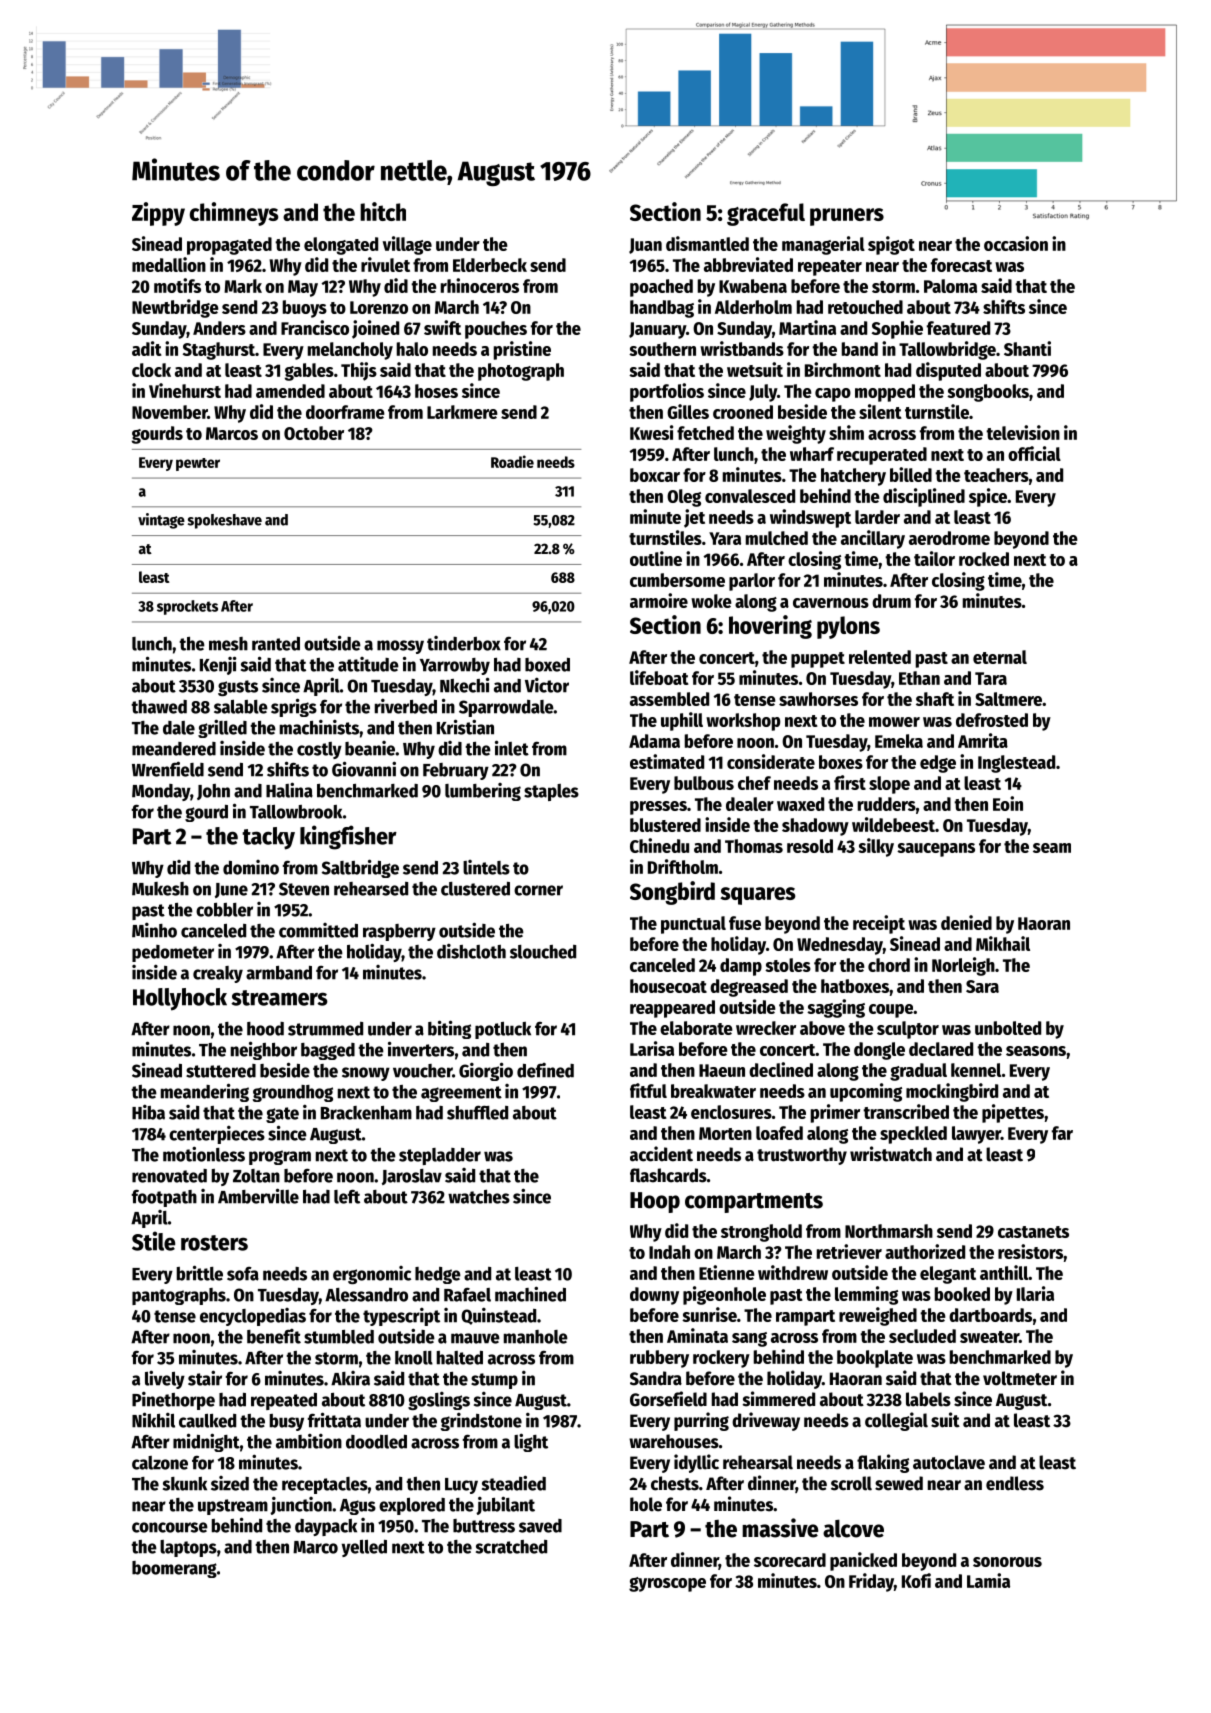 The width and height of the image is (1211, 1713). I want to click on southern, so click(662, 349).
